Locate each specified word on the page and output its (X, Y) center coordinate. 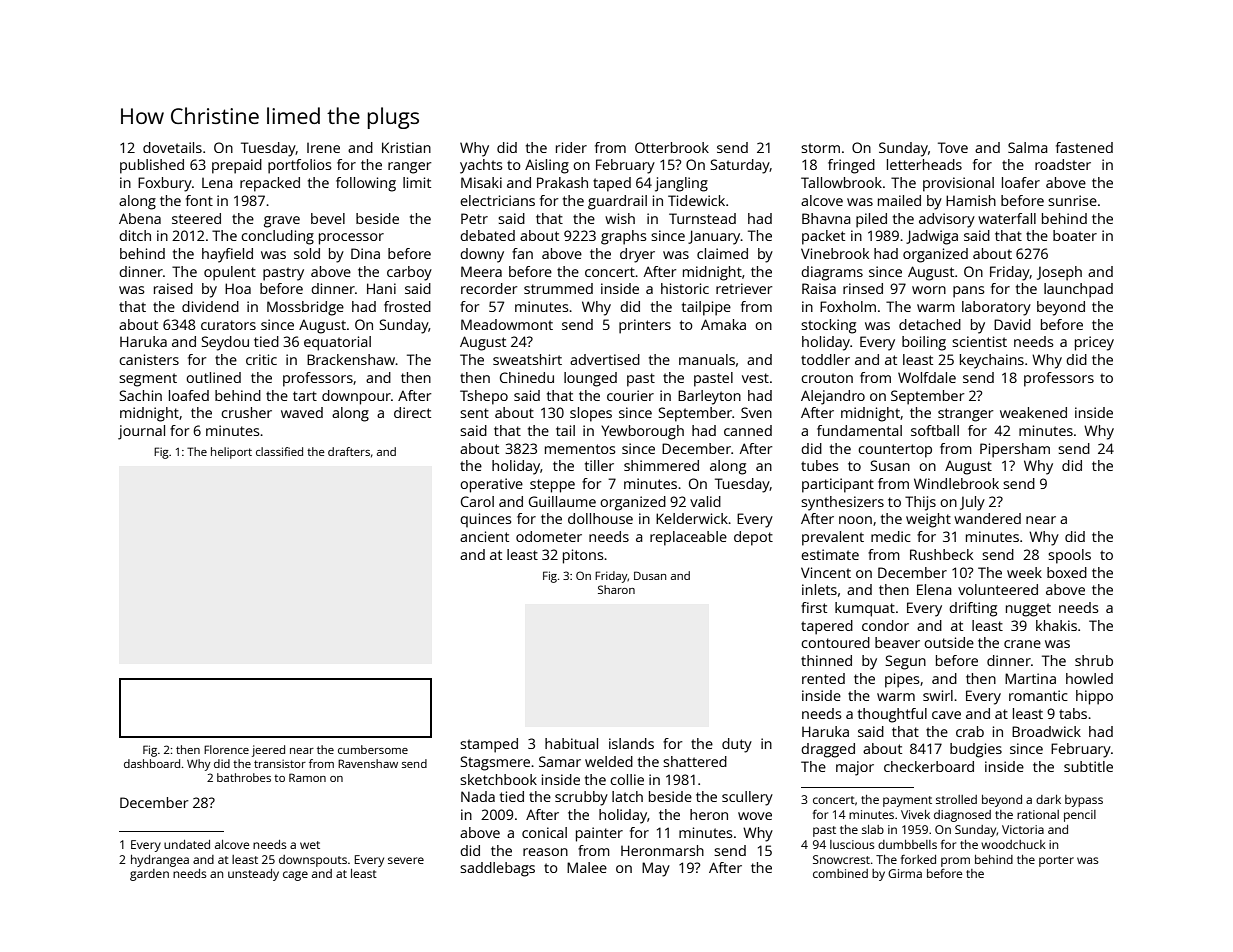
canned (748, 430)
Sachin (140, 395)
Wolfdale (927, 377)
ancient (484, 536)
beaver (897, 642)
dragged (828, 750)
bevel (328, 218)
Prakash (562, 182)
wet (310, 845)
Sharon (616, 589)
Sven (756, 412)
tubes (819, 465)
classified (279, 451)
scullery (747, 798)
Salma (1028, 147)
